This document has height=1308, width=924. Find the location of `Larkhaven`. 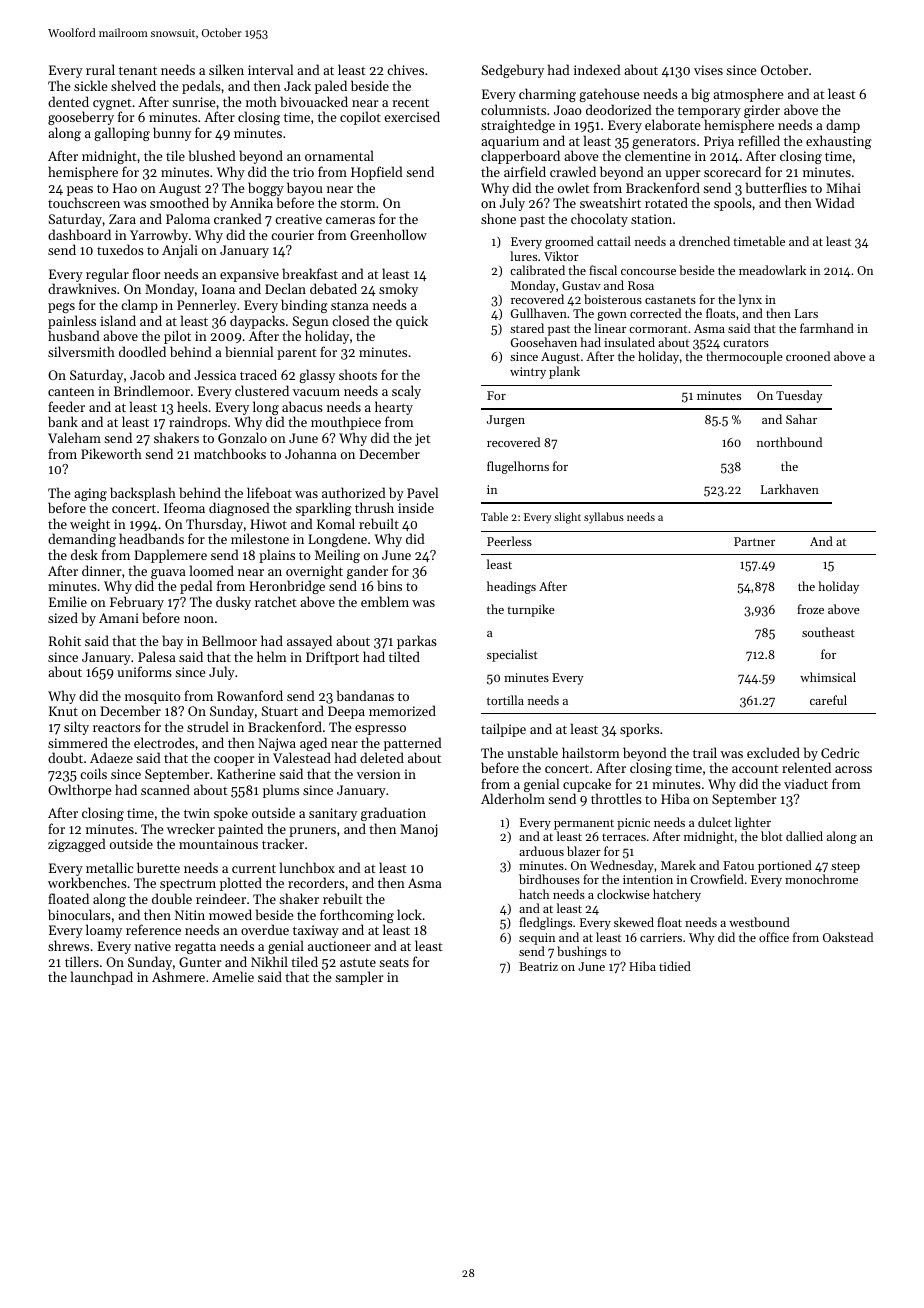

Larkhaven is located at coordinates (790, 489).
